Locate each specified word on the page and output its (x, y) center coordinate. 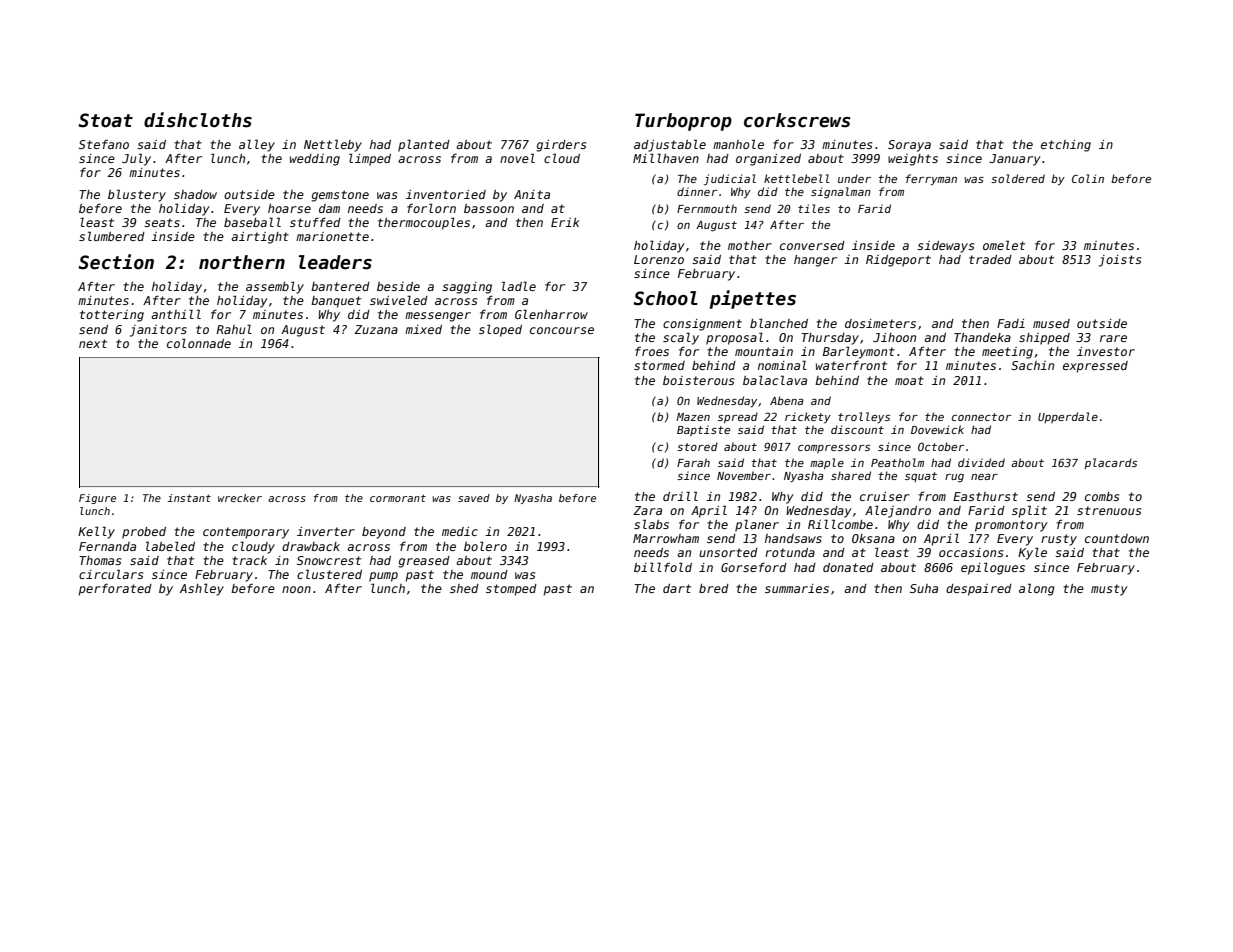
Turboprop (683, 122)
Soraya (909, 146)
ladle (519, 286)
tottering (112, 316)
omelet (1004, 245)
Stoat (106, 120)
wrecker (240, 498)
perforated (115, 590)
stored (697, 446)
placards (1110, 463)
